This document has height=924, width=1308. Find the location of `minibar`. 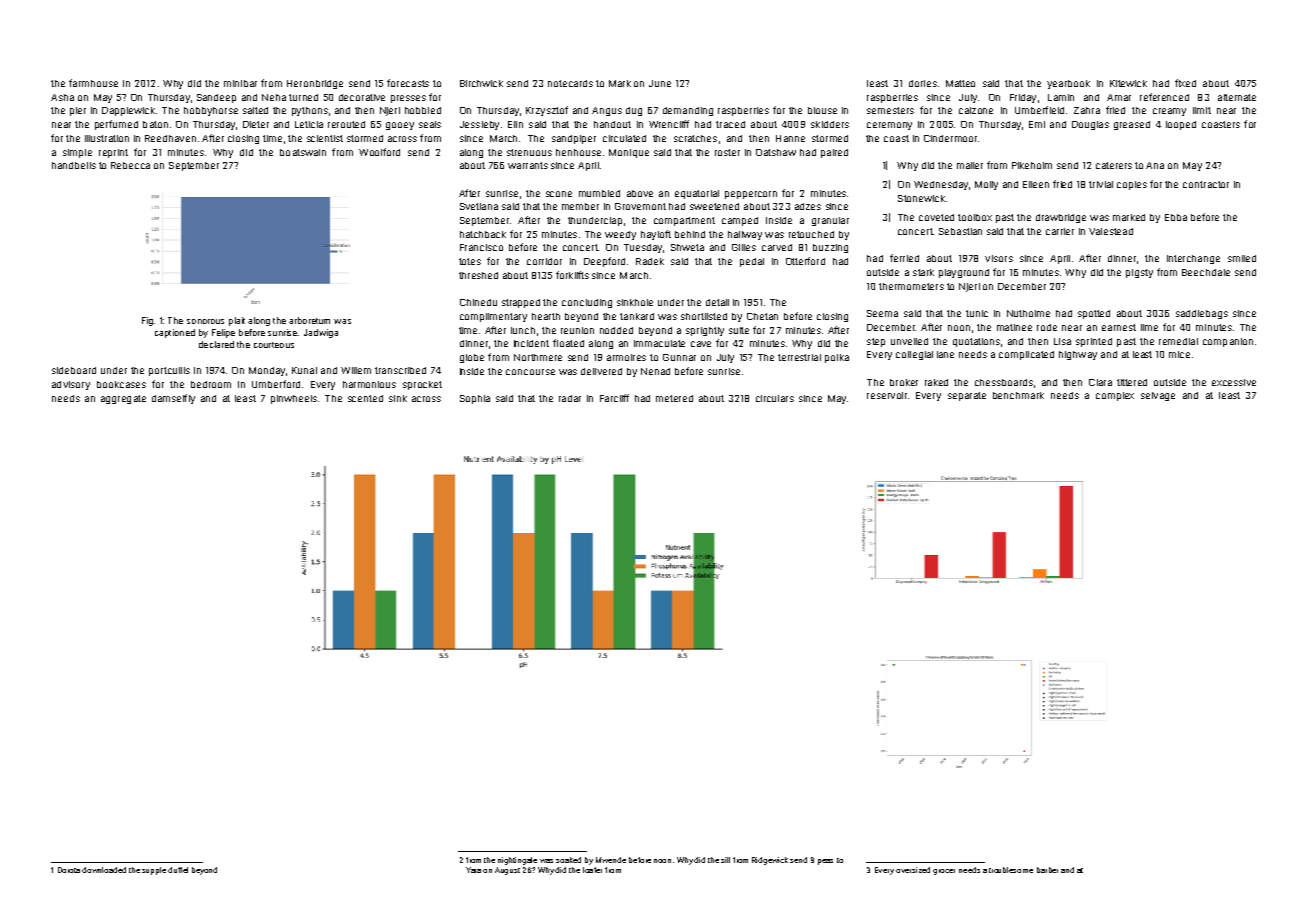

minibar is located at coordinates (240, 83).
